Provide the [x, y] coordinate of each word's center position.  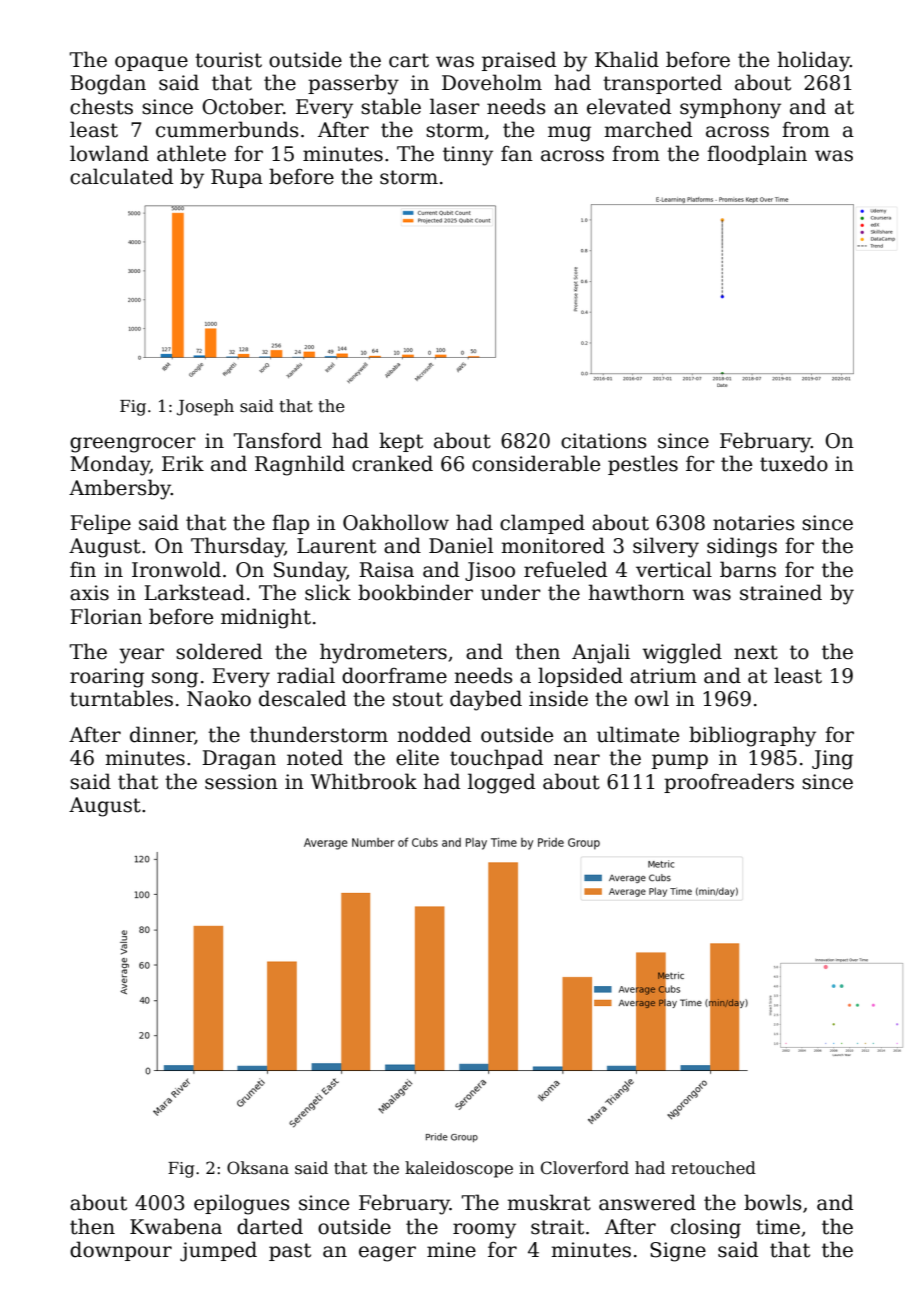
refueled [565, 569]
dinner [162, 735]
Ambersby [120, 489]
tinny [468, 156]
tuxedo [794, 463]
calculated [121, 176]
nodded [434, 734]
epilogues [242, 1204]
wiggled [682, 653]
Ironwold [176, 569]
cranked [392, 463]
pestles [643, 465]
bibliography [752, 736]
